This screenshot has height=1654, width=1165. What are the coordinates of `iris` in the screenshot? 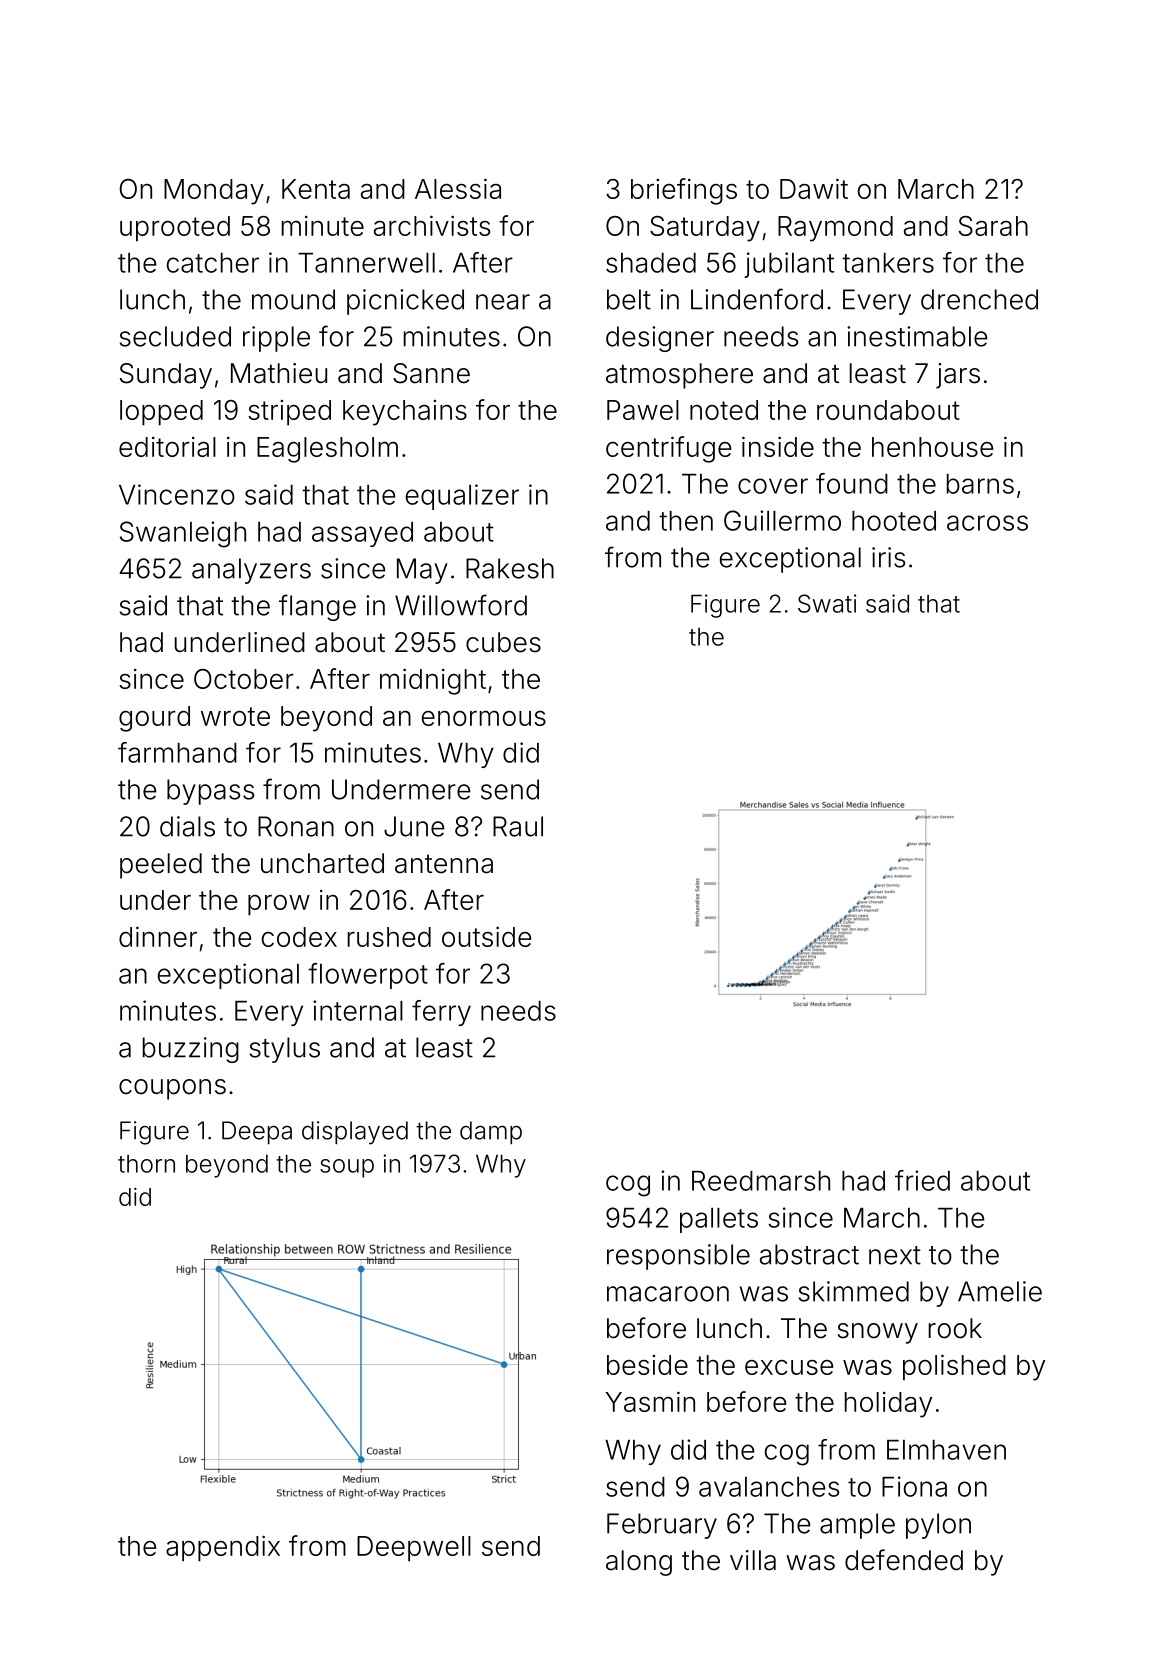 It's located at (888, 557).
